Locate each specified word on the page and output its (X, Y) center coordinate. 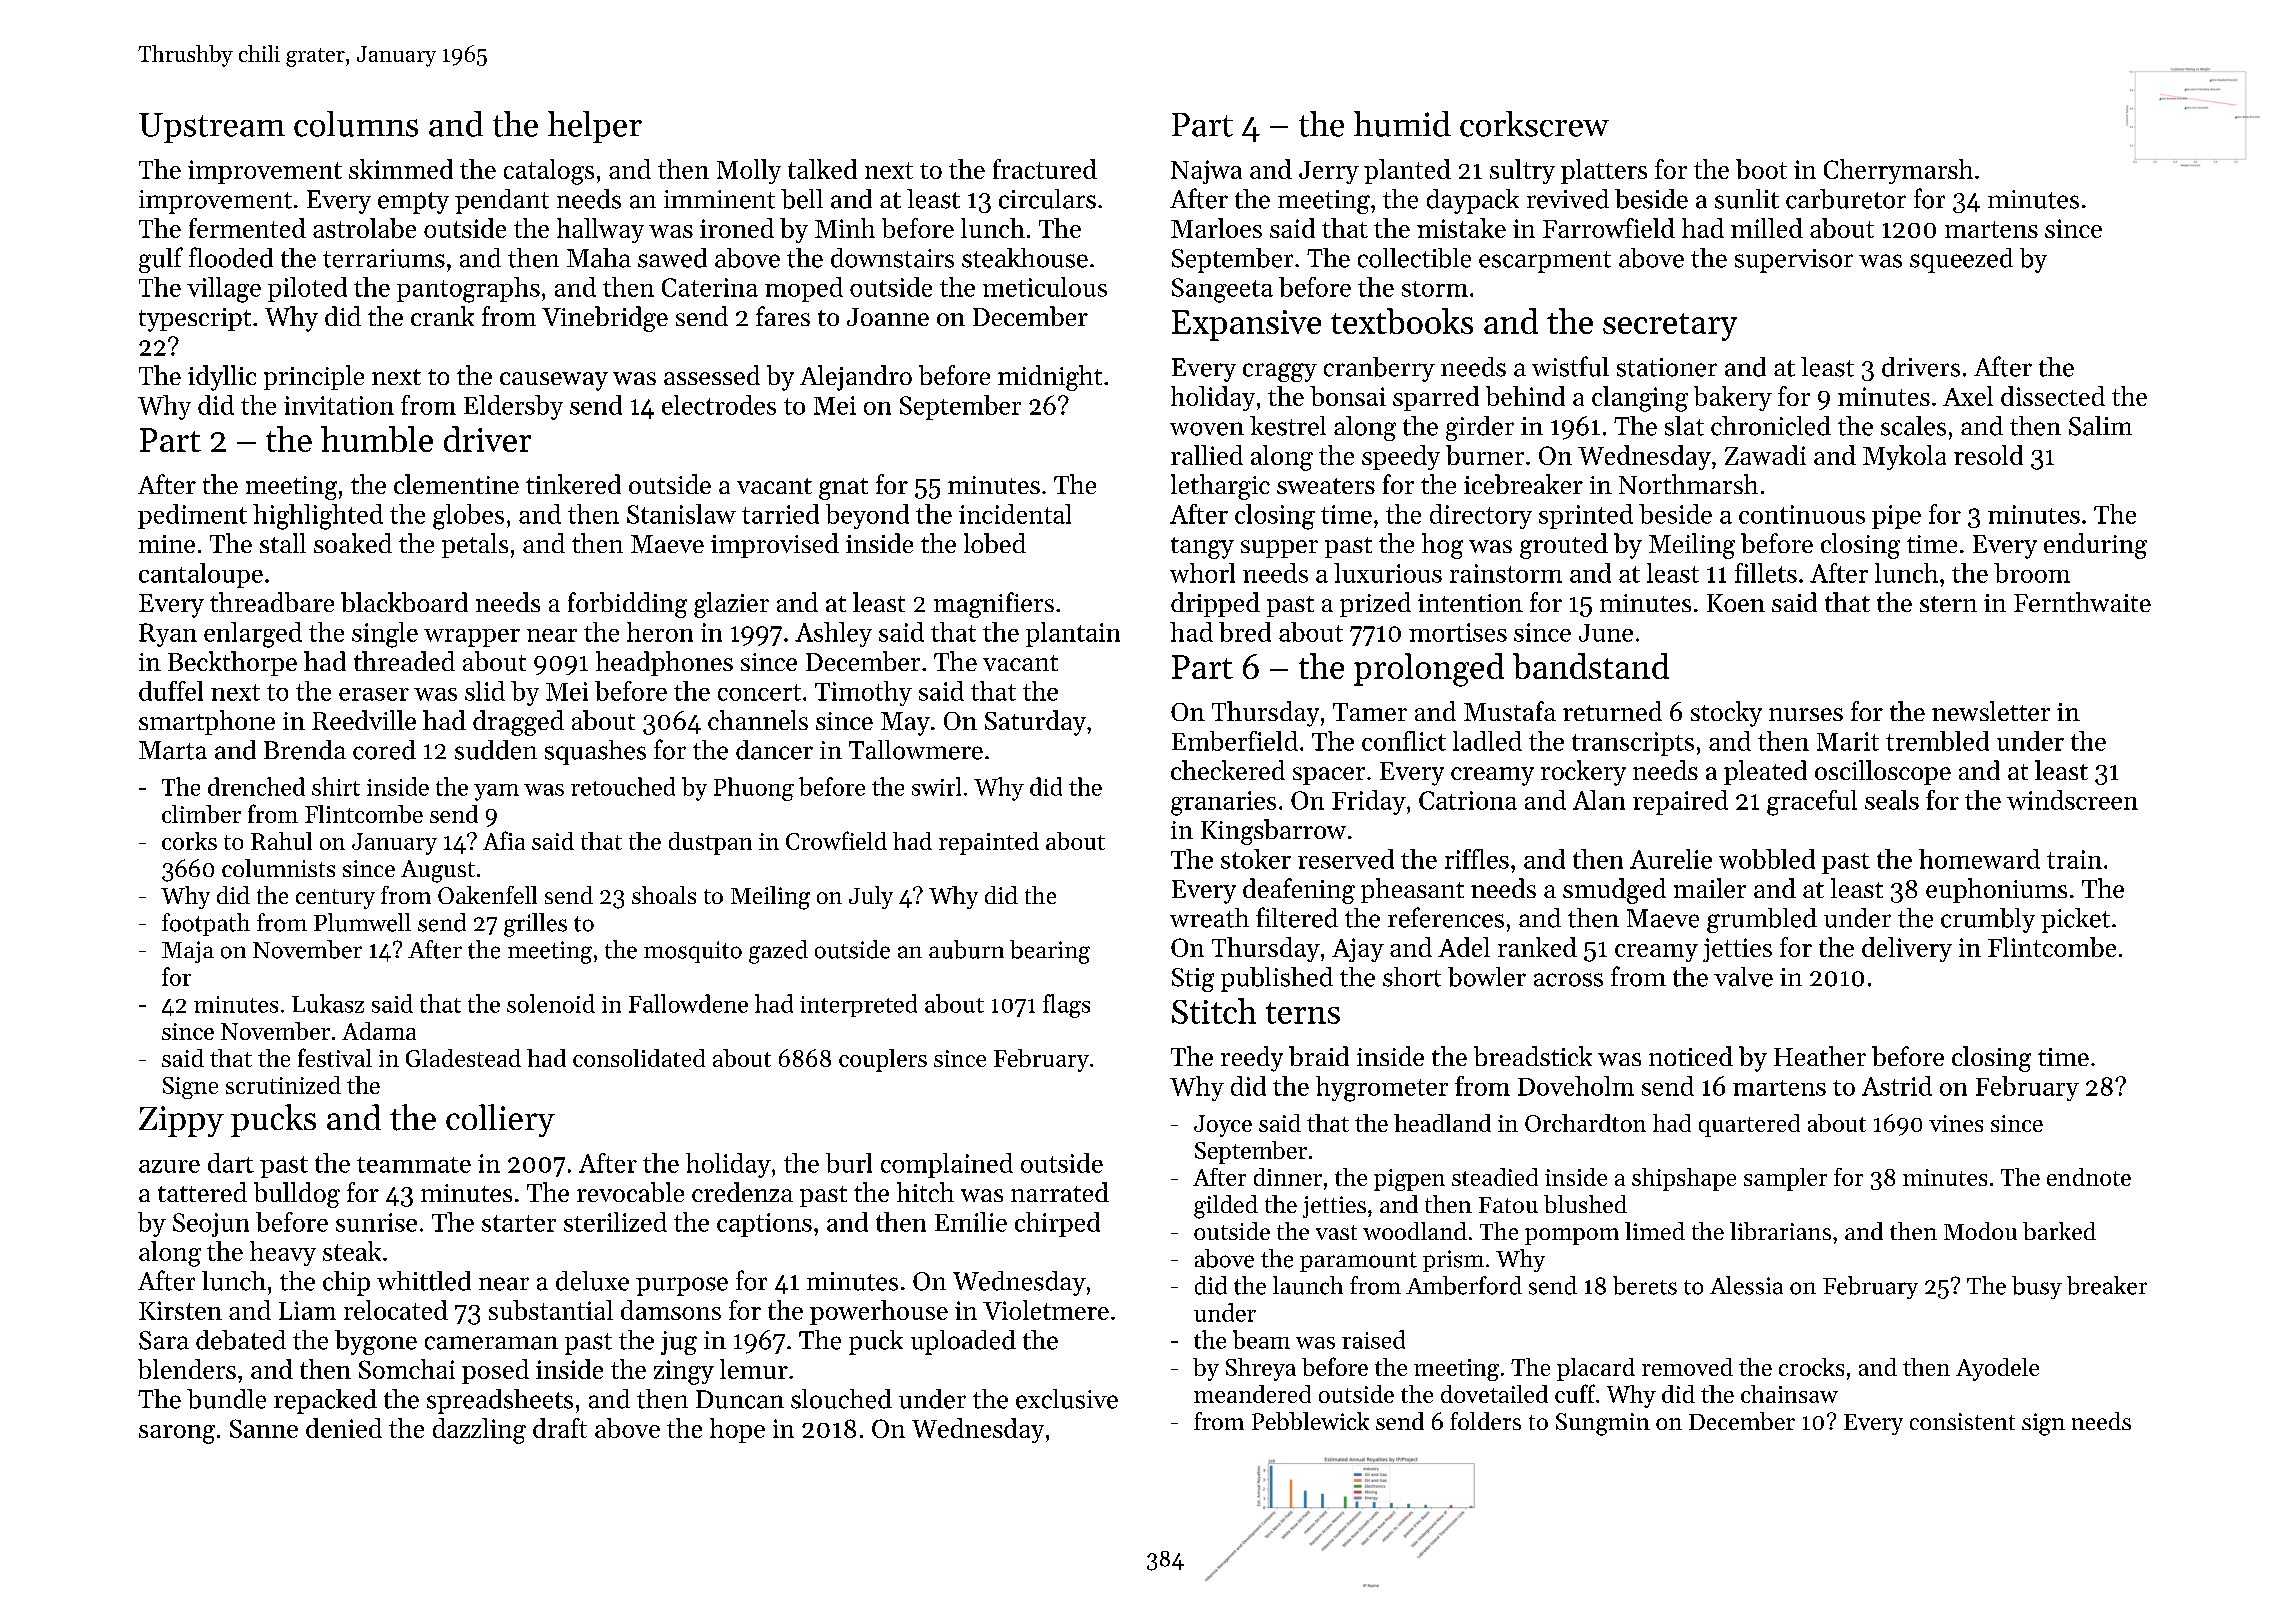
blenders (187, 1369)
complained (947, 1165)
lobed (995, 543)
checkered (1228, 770)
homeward (1979, 859)
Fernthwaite (2082, 602)
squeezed (1961, 260)
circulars (1047, 199)
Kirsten (180, 1310)
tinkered (573, 484)
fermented (247, 228)
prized (1375, 604)
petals (475, 545)
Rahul (281, 841)
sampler (1785, 1179)
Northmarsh (1688, 484)
